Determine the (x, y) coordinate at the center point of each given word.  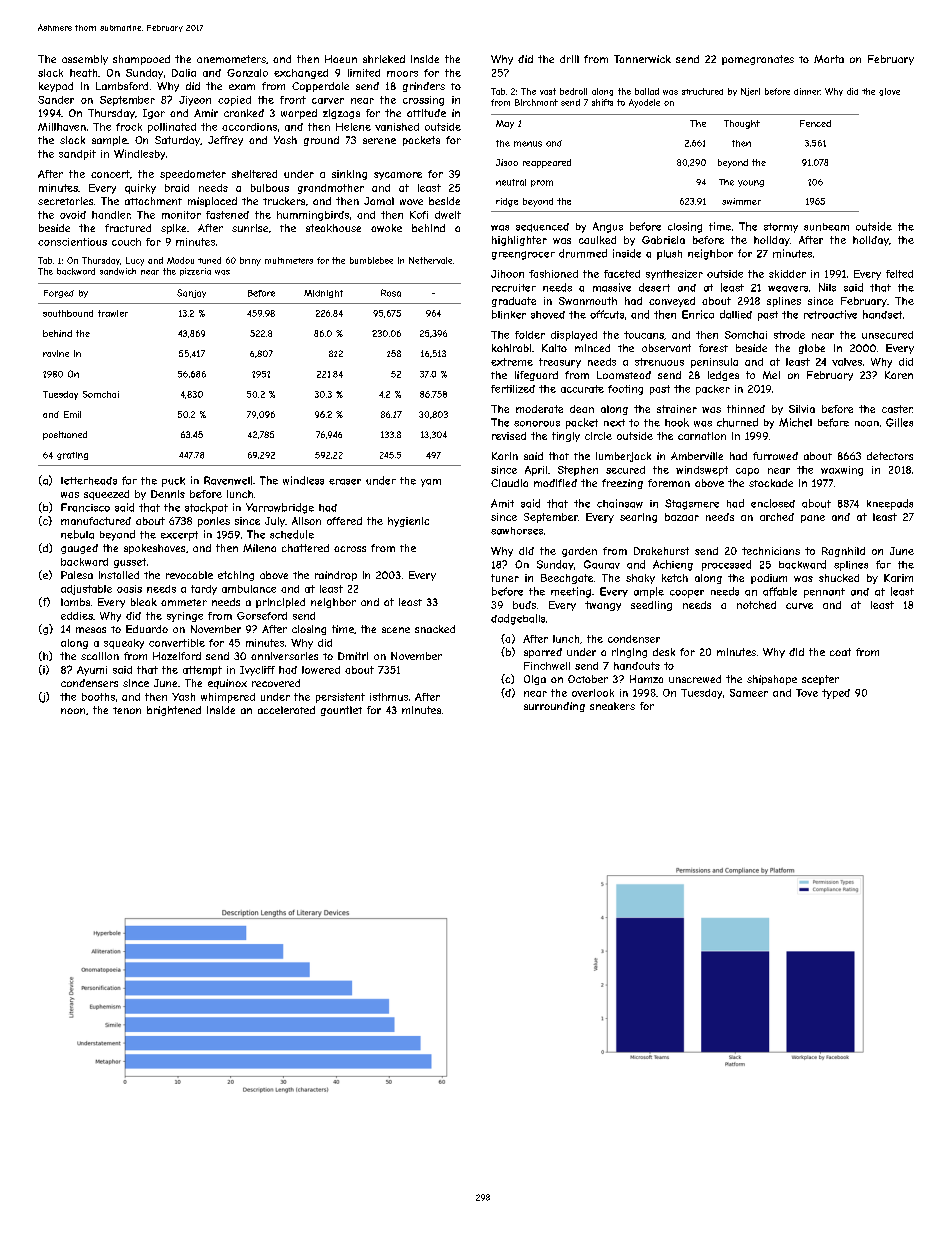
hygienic (408, 522)
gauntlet (341, 711)
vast (548, 91)
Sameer (749, 693)
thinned (746, 409)
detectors (890, 456)
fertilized (513, 389)
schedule (292, 534)
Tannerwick (642, 59)
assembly (85, 60)
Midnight (323, 294)
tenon (127, 710)
